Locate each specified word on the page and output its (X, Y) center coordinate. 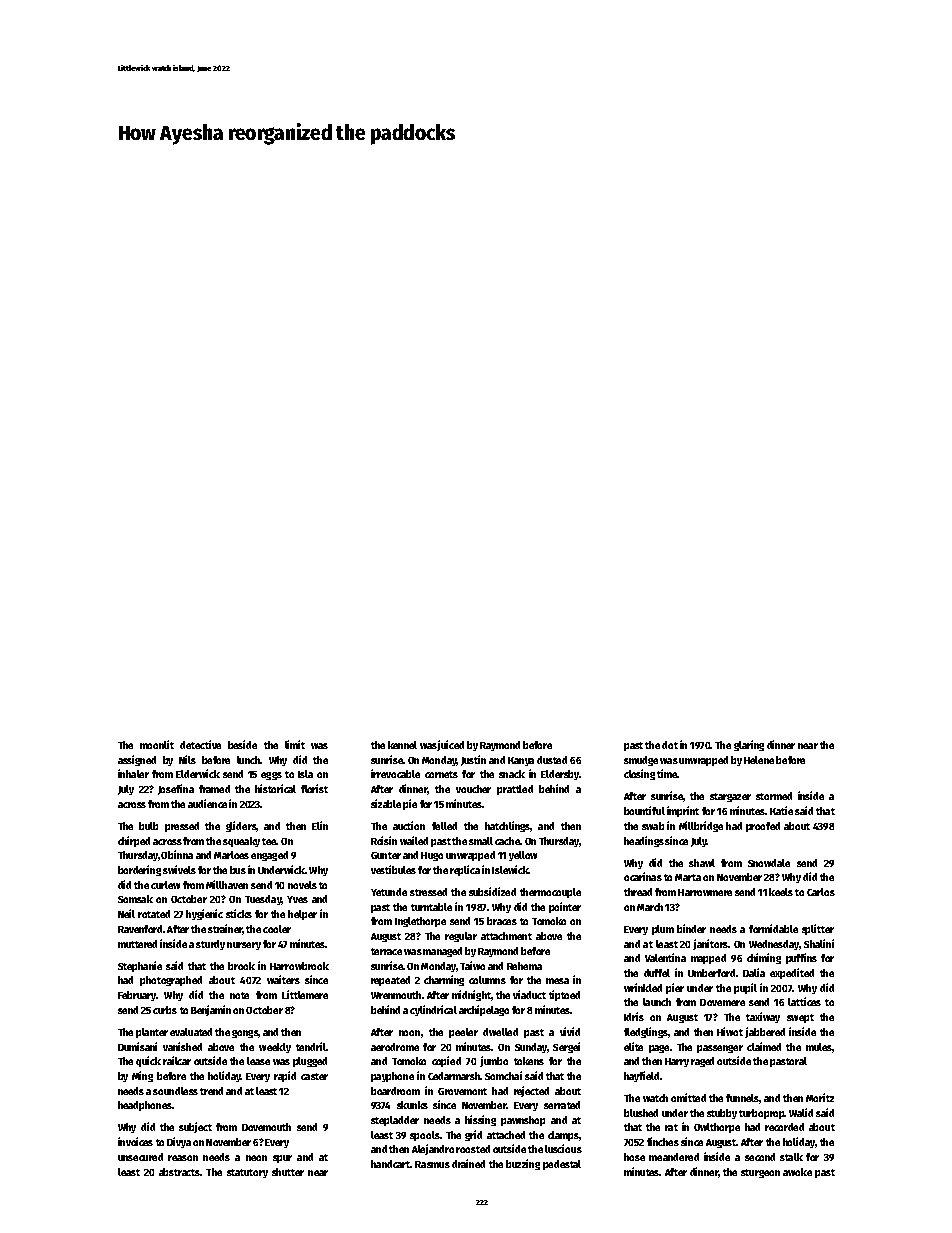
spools (425, 1136)
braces (502, 921)
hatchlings (507, 826)
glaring (749, 745)
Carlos (821, 892)
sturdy (210, 945)
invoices (135, 1141)
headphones (145, 1106)
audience (207, 803)
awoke (797, 1172)
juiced (450, 745)
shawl (702, 863)
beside (242, 744)
